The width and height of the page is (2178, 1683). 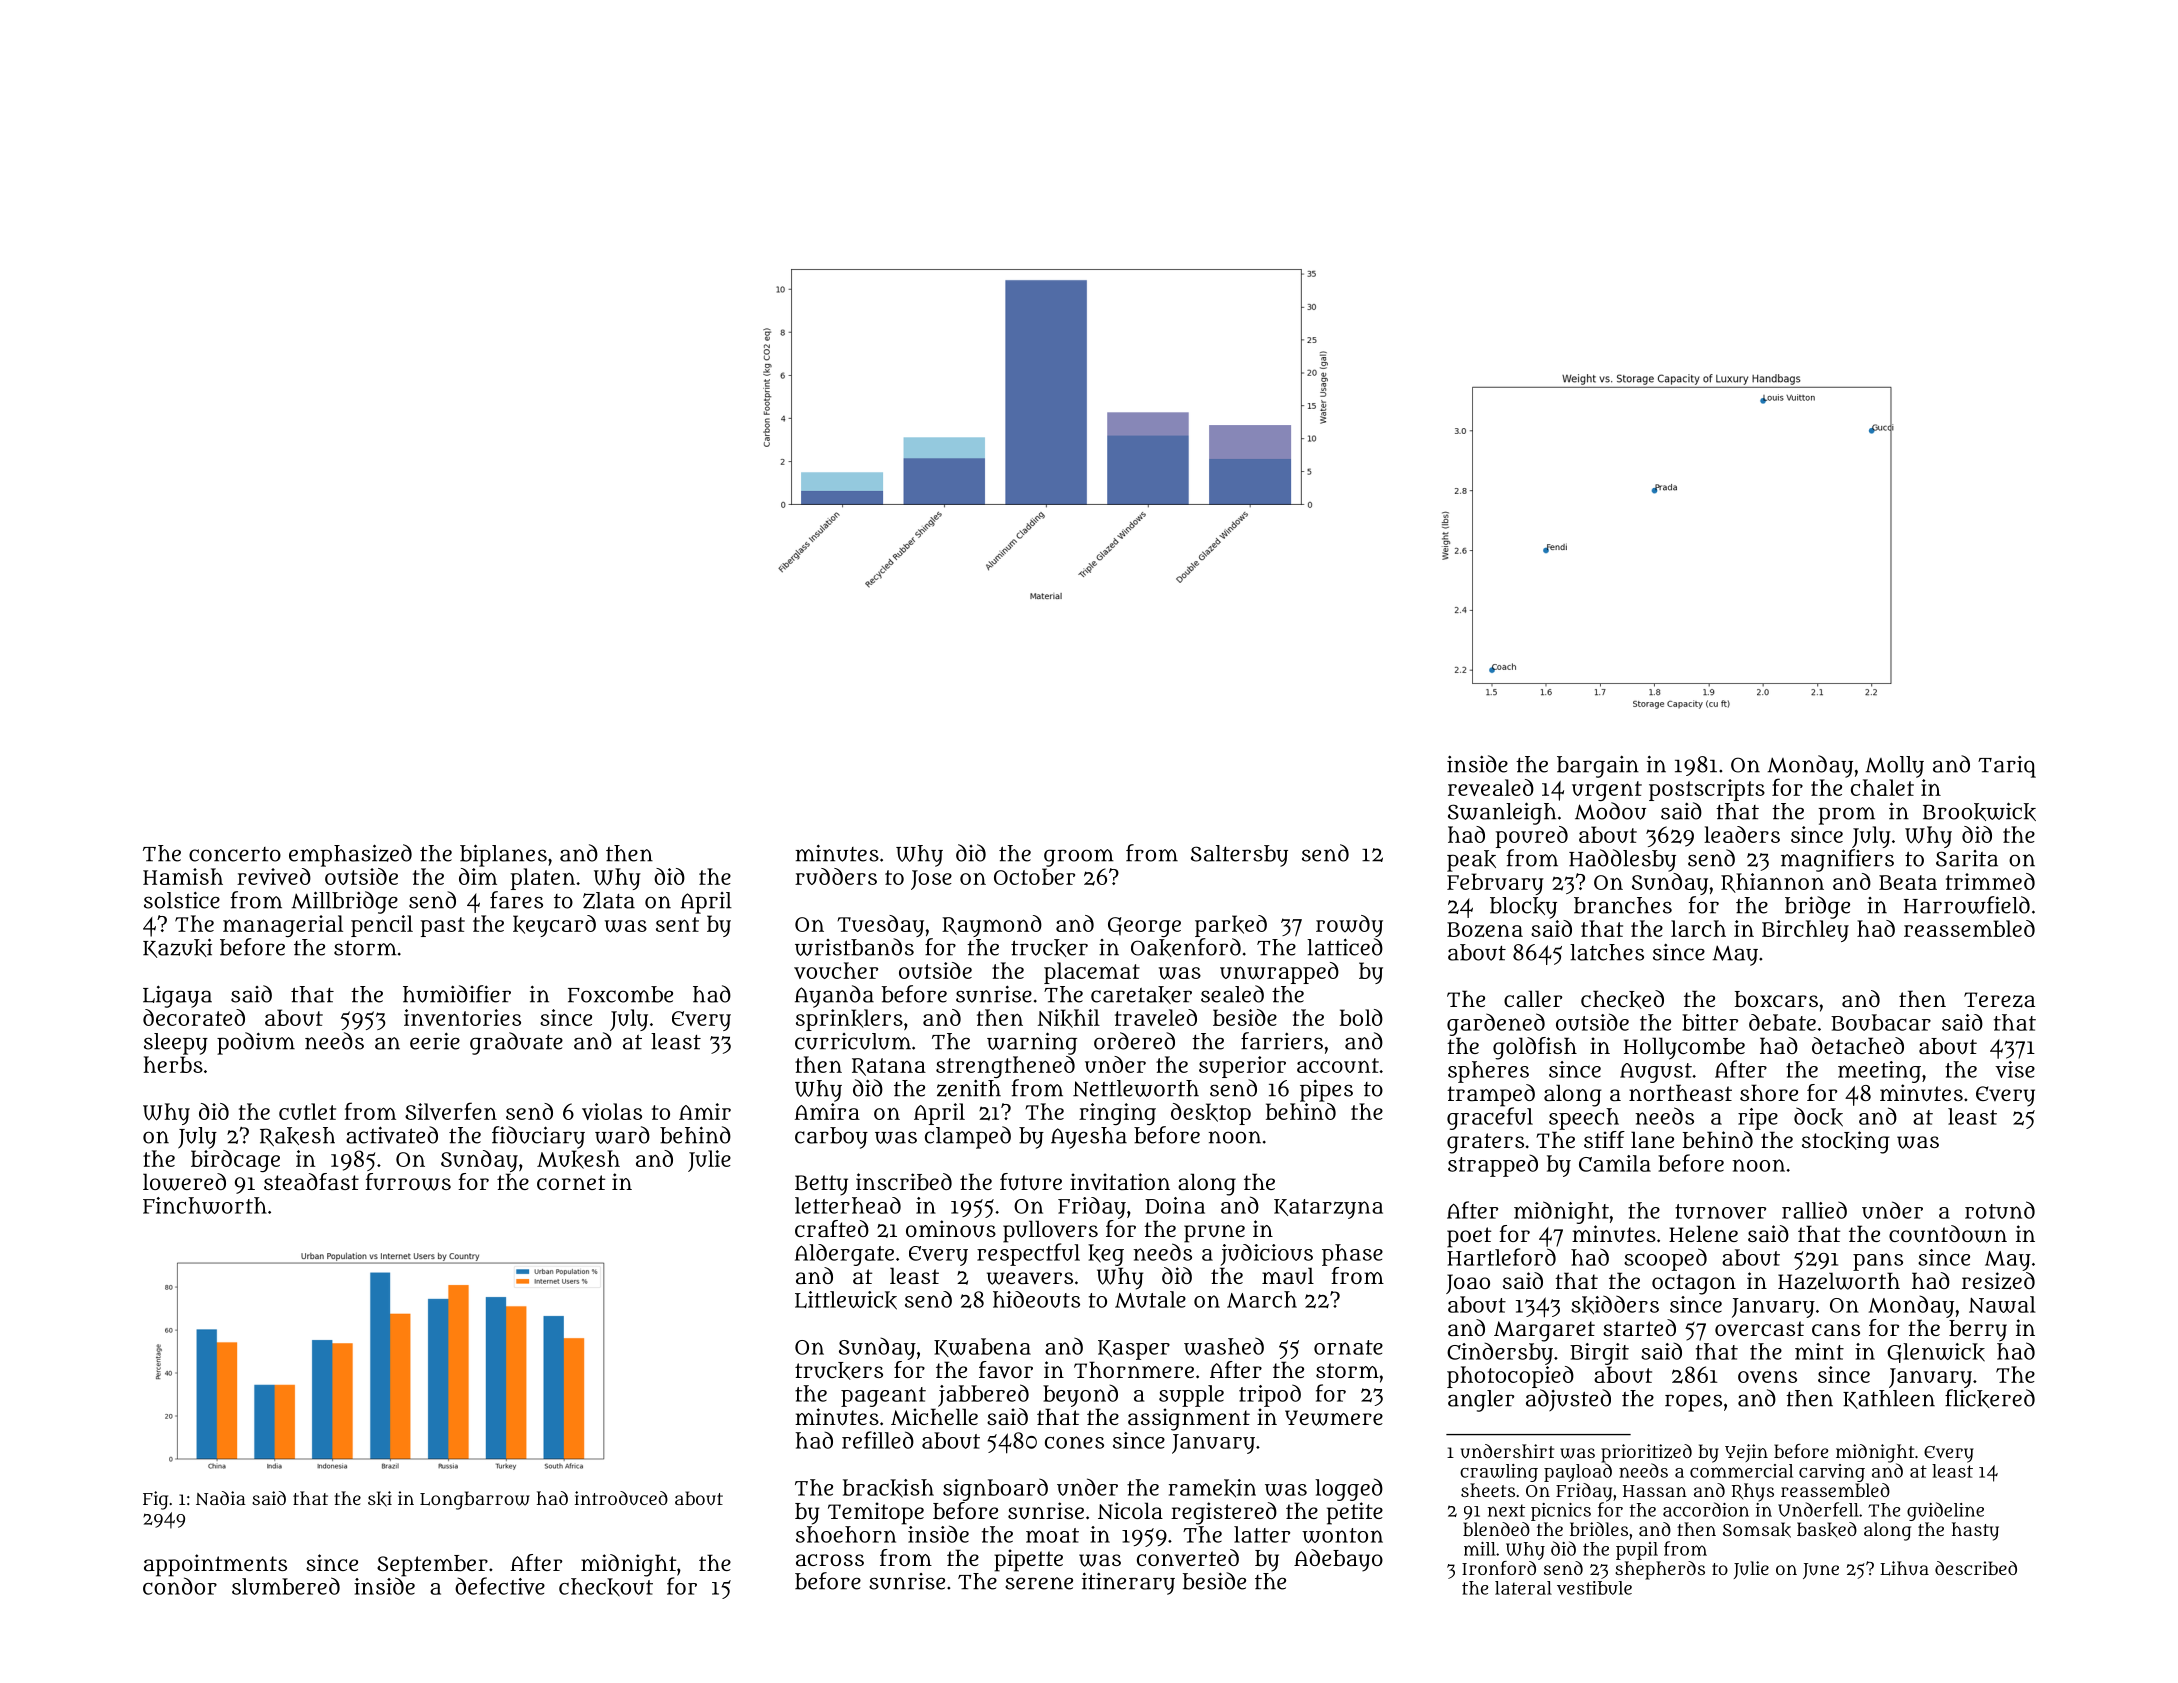 What do you see at coordinates (1279, 973) in the page?
I see `unwrapped` at bounding box center [1279, 973].
